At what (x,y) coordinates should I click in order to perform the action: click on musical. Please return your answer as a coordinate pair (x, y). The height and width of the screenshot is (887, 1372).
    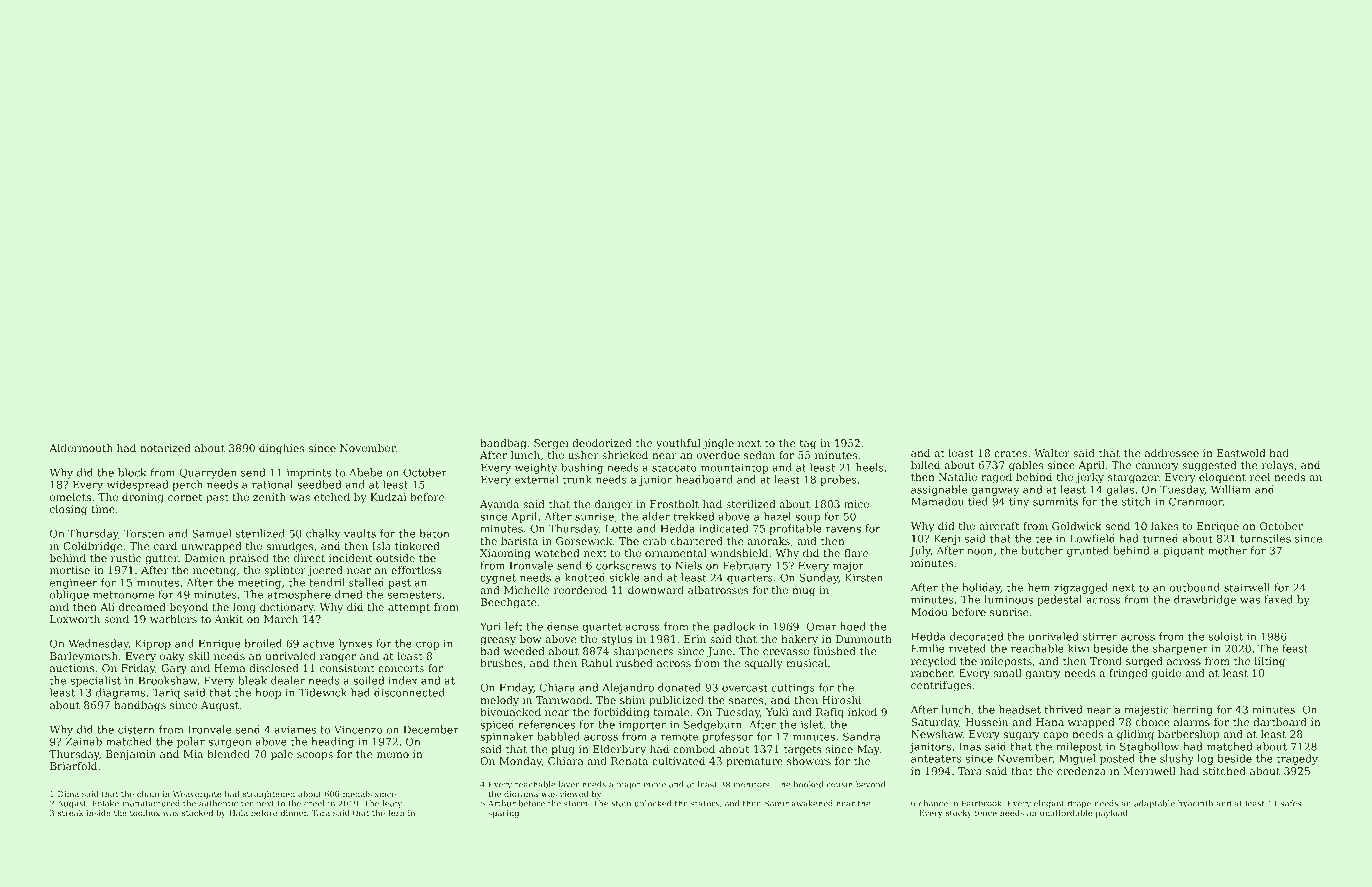
    Looking at the image, I should click on (806, 663).
